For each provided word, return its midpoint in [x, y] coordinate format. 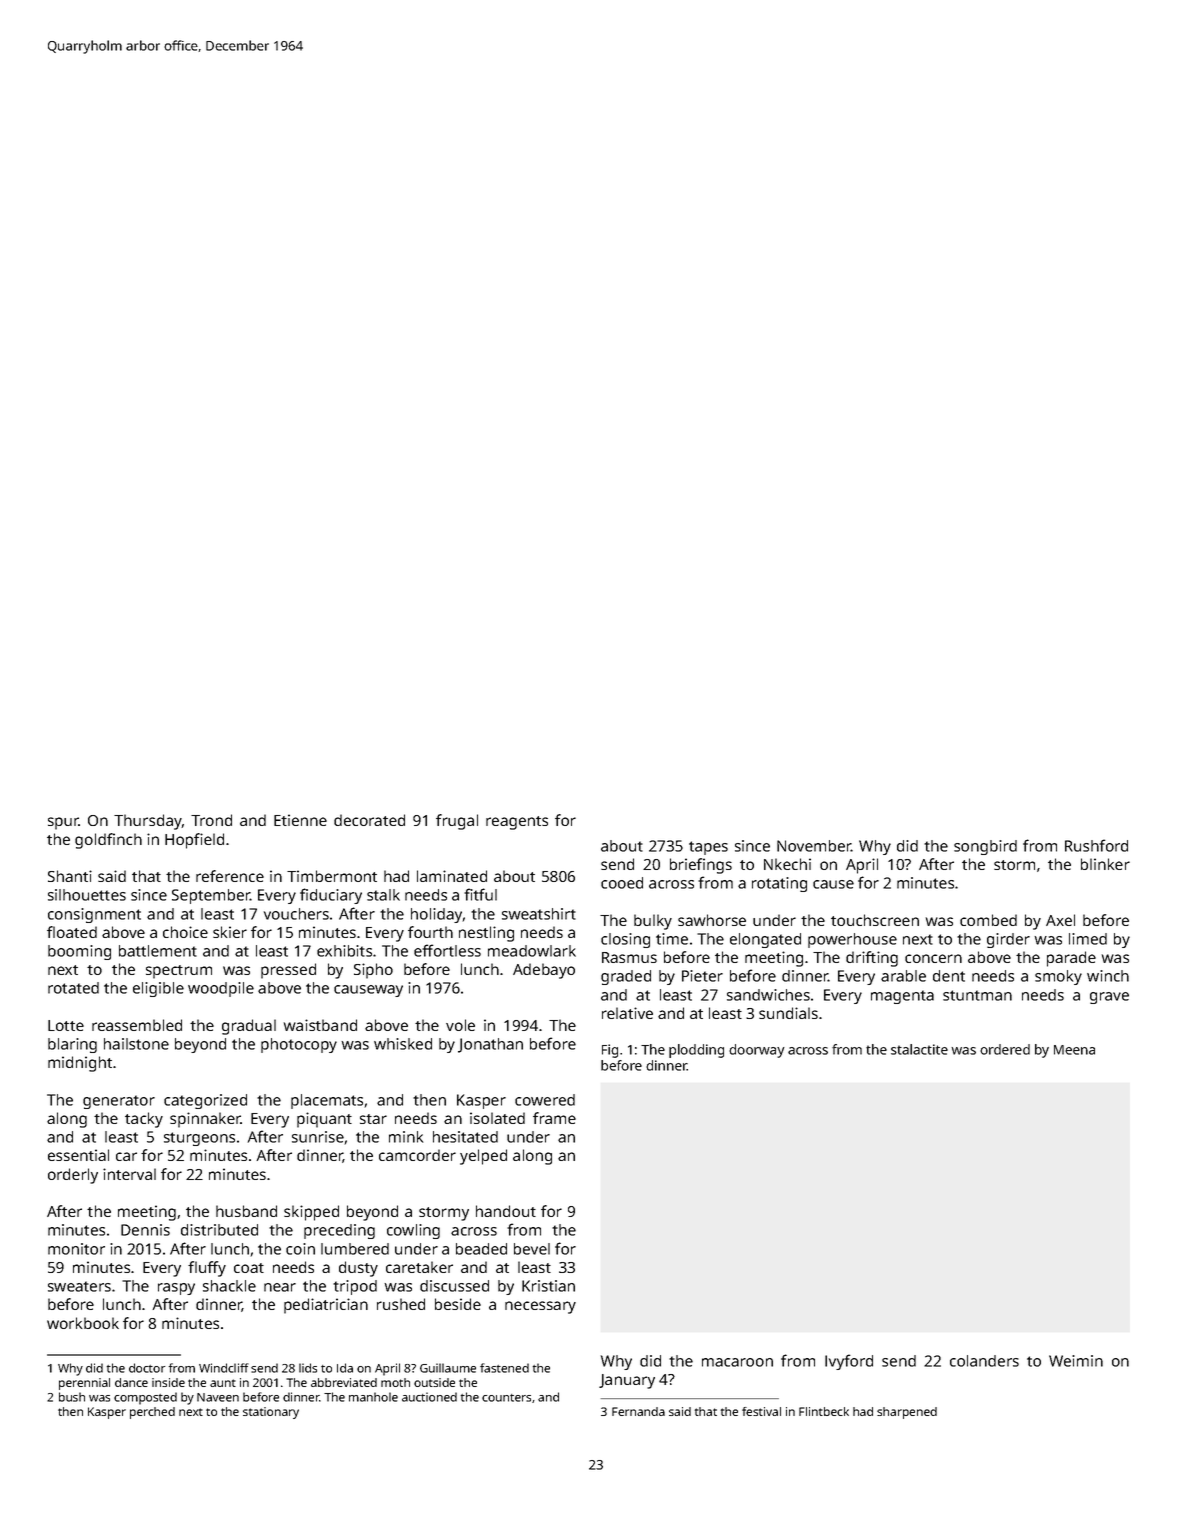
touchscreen [875, 920]
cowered [545, 1100]
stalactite [919, 1049]
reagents [517, 823]
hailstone [136, 1044]
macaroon [737, 1362]
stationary [271, 1413]
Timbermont [332, 876]
